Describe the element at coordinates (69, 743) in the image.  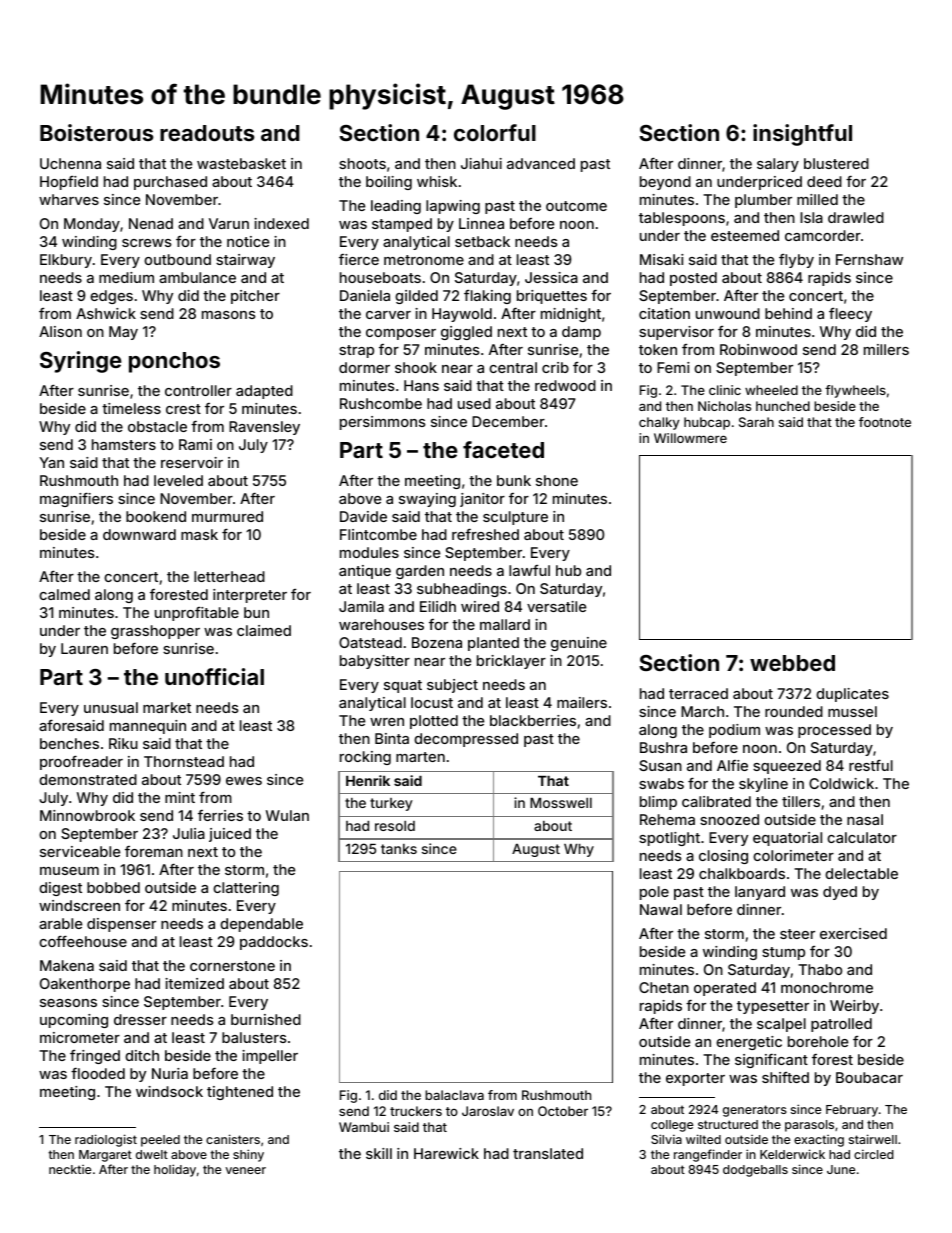
I see `benches` at that location.
